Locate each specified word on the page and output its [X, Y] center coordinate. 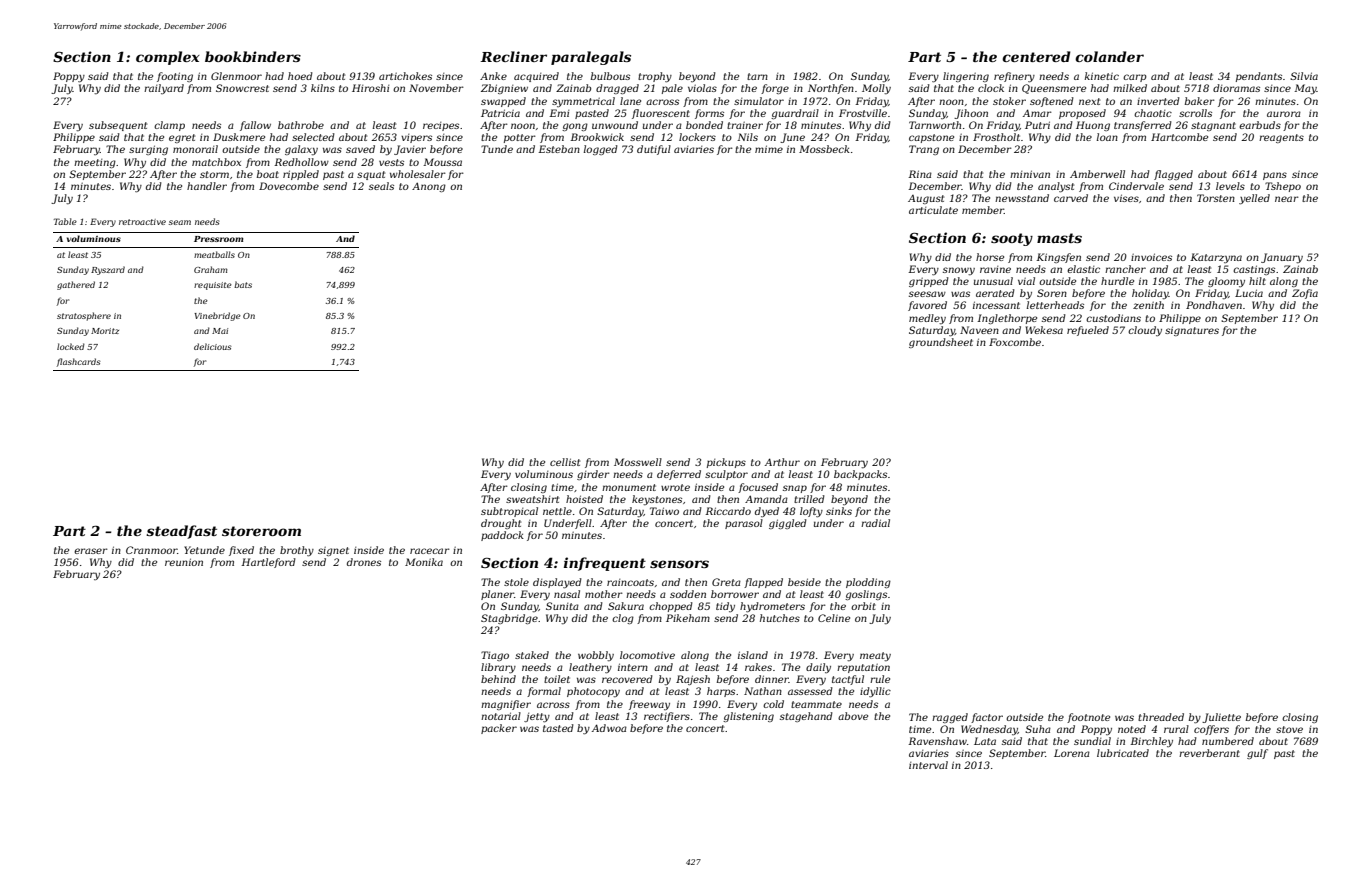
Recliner [513, 56]
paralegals [591, 58]
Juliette [1221, 718]
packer [499, 729]
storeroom [261, 531]
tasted [558, 728]
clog [623, 619]
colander [1109, 56]
